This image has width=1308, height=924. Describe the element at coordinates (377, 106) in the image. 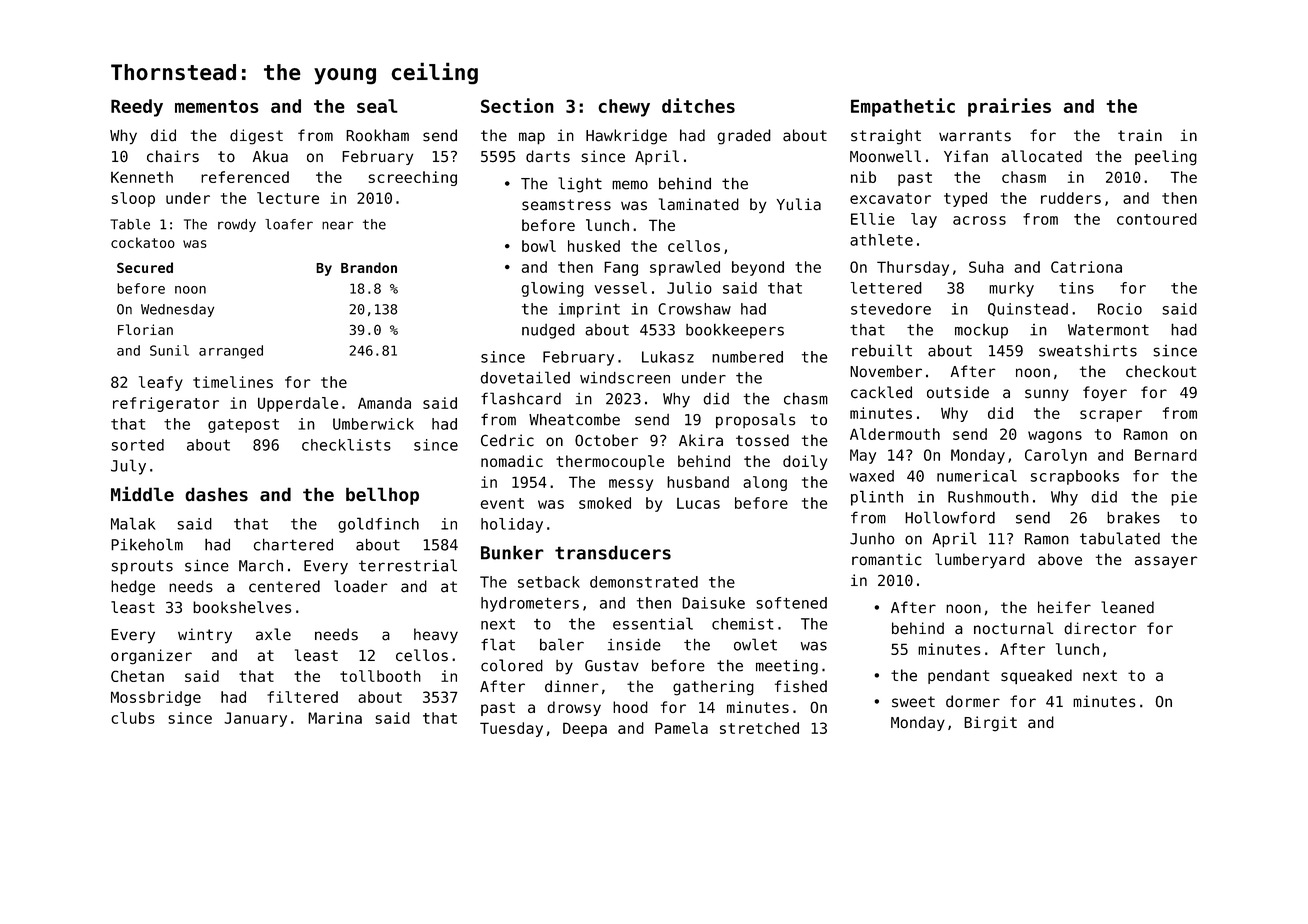

I see `seal` at that location.
